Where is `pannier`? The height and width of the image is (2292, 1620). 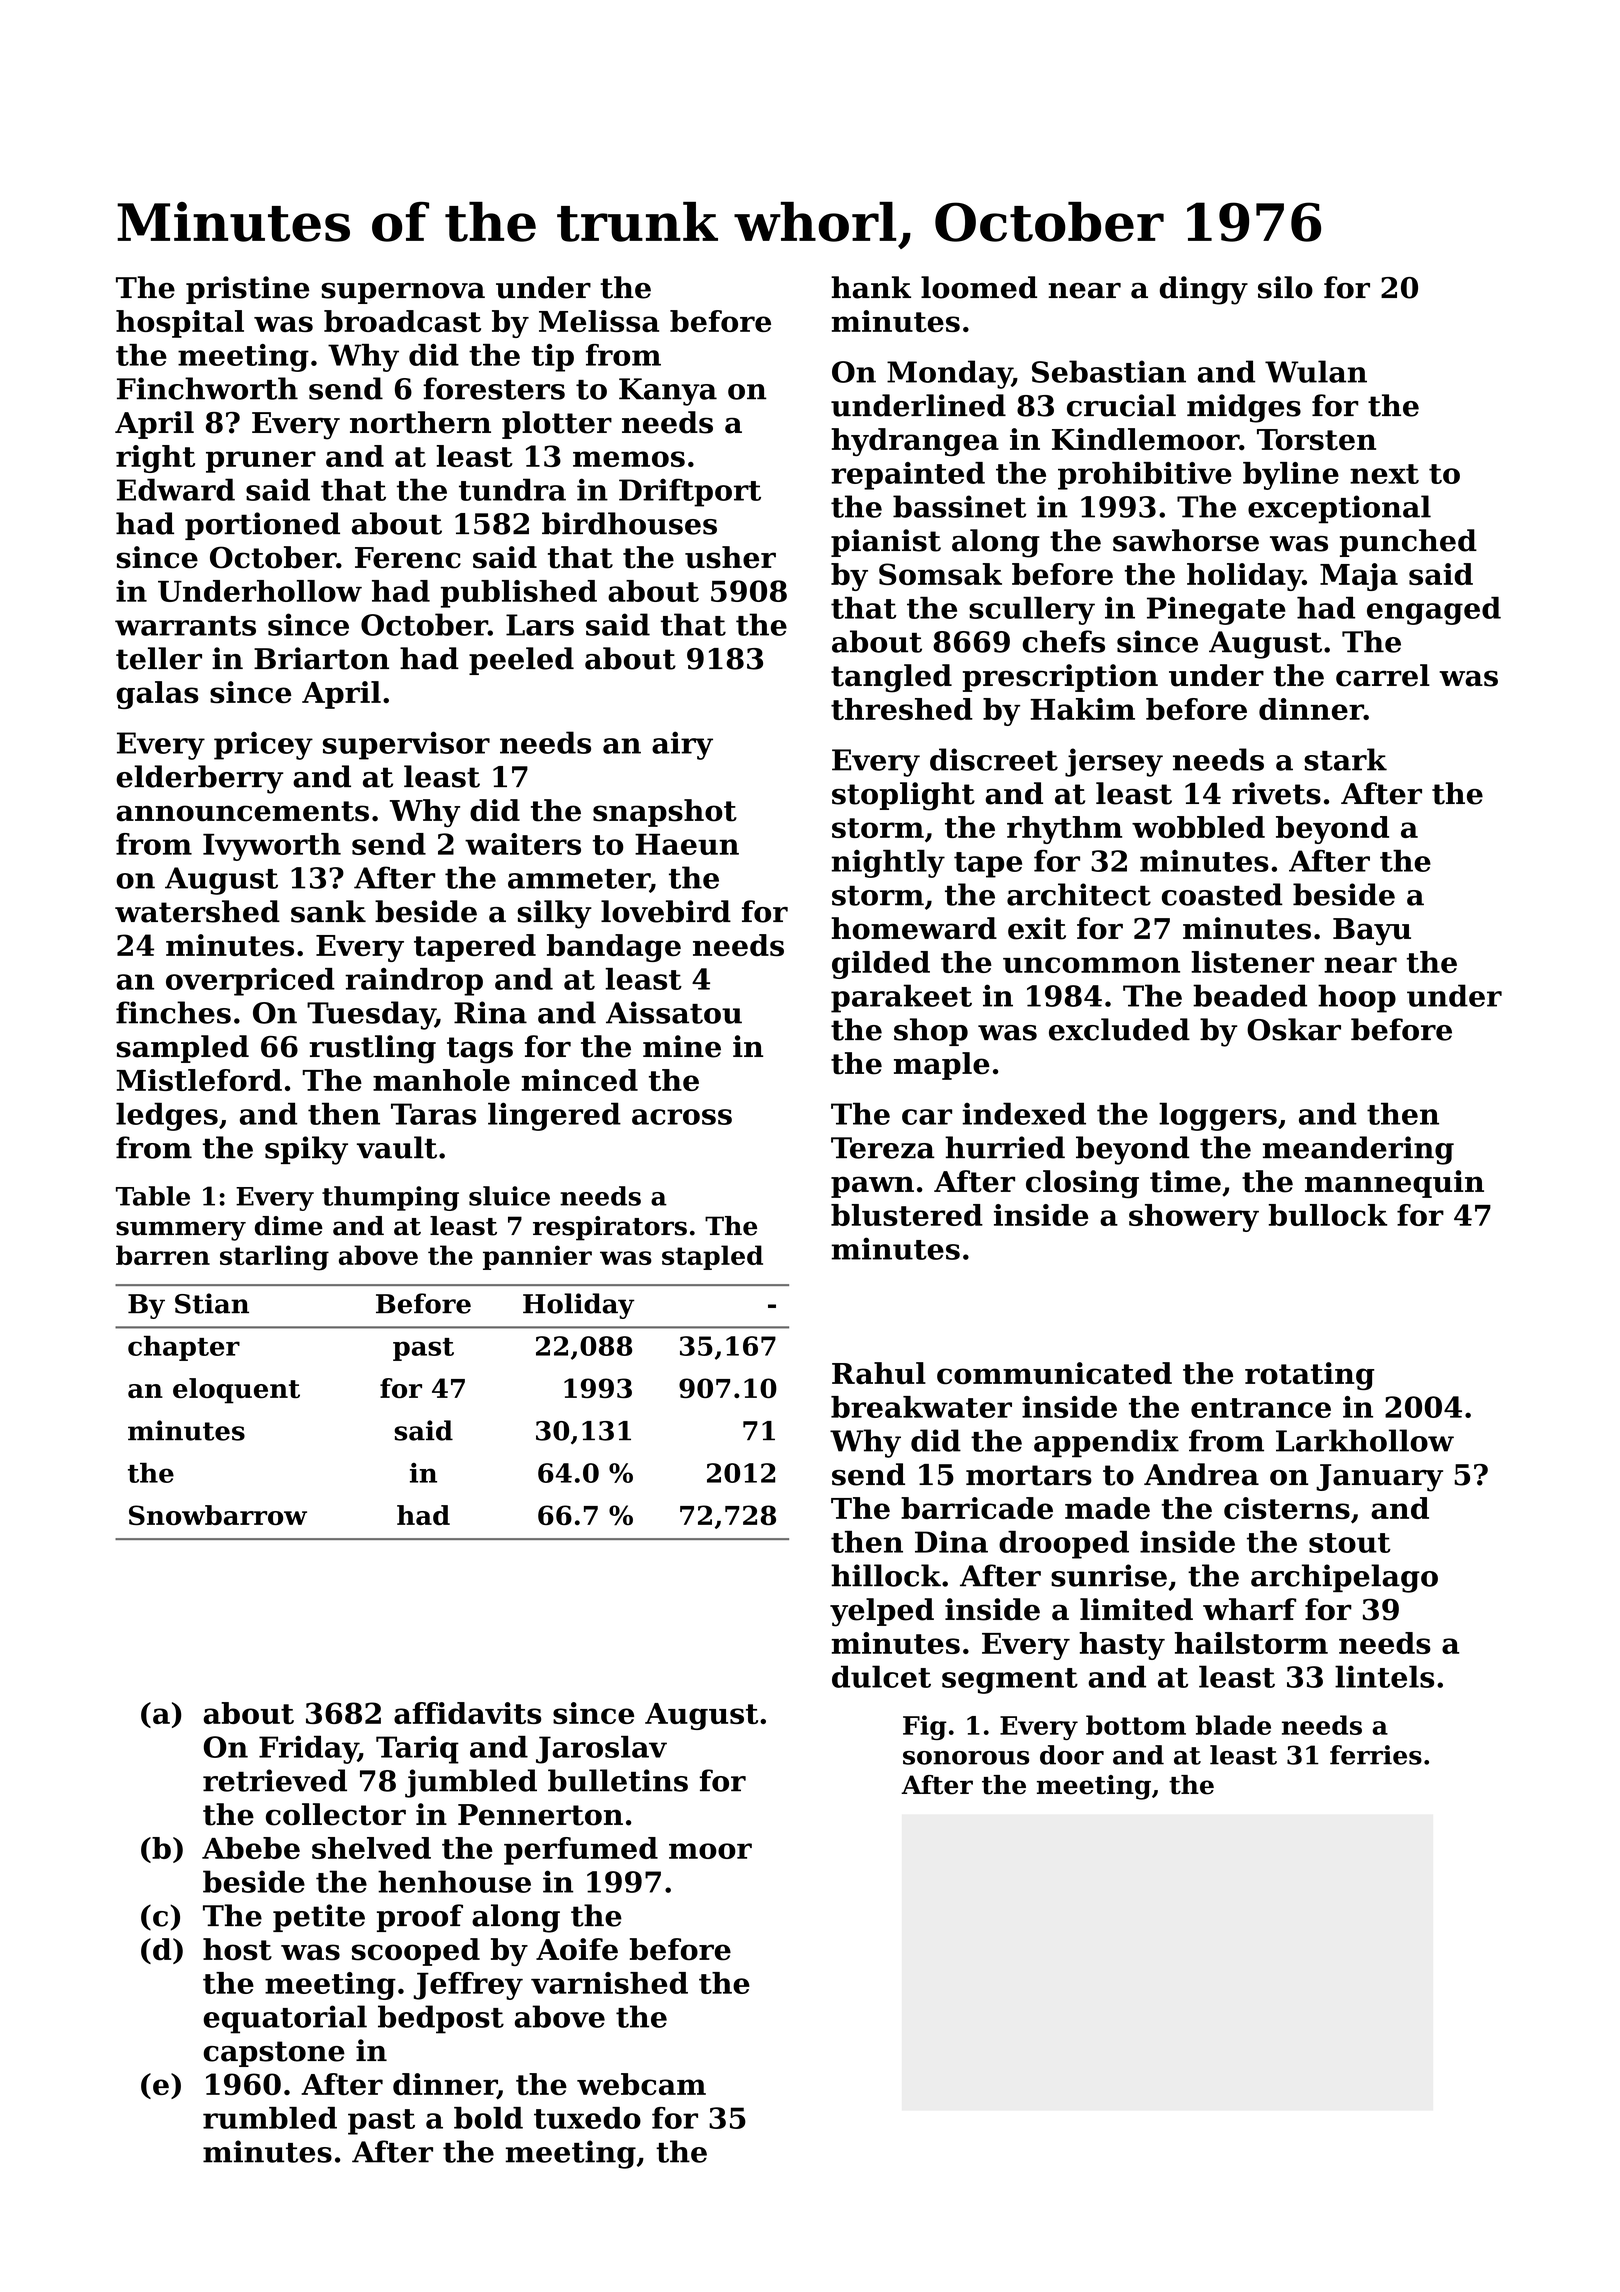
pannier is located at coordinates (537, 1257).
